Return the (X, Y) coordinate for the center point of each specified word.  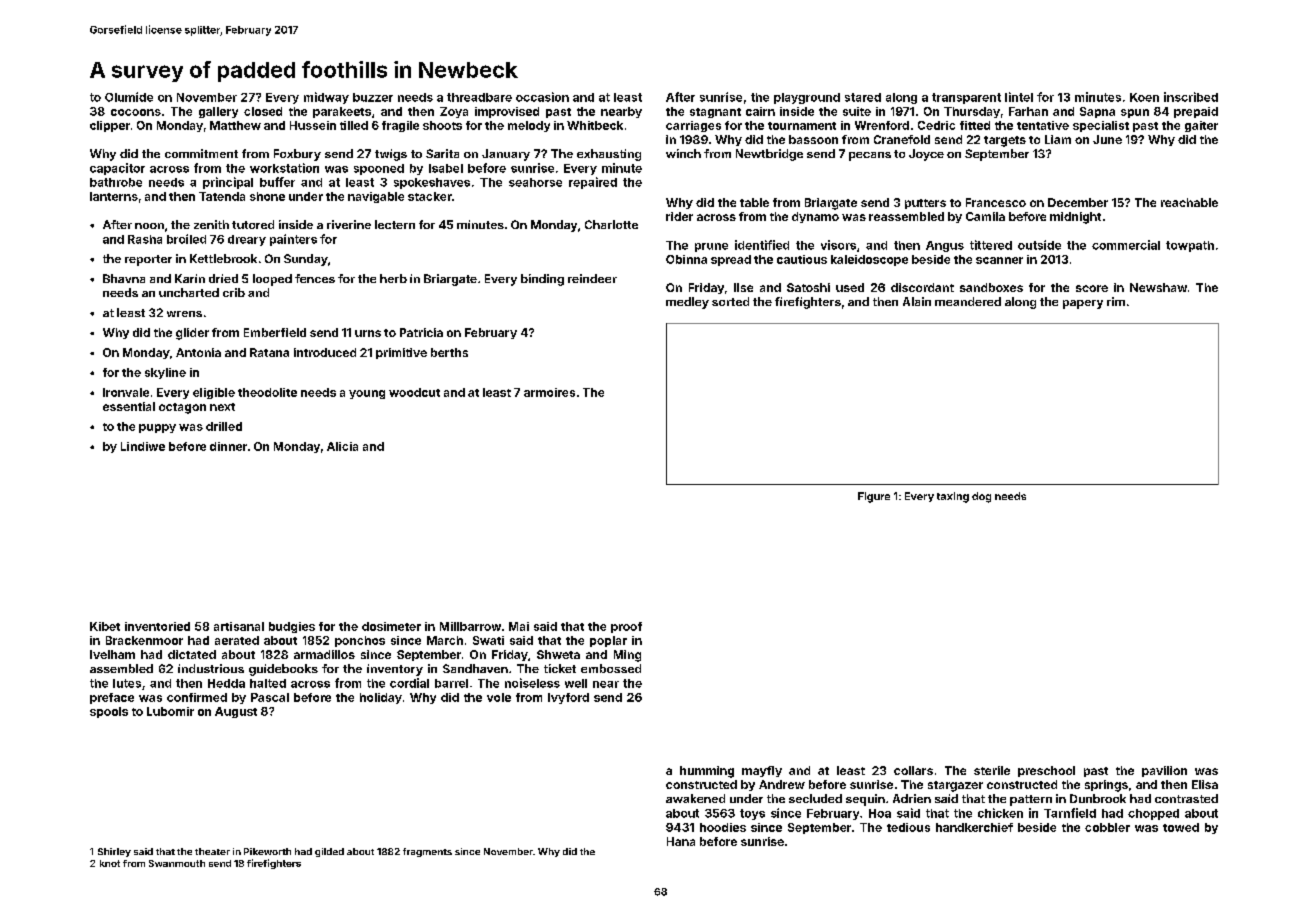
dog (981, 497)
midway (326, 98)
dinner (228, 446)
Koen (1144, 97)
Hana (681, 841)
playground (807, 98)
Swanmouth (177, 863)
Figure (874, 497)
